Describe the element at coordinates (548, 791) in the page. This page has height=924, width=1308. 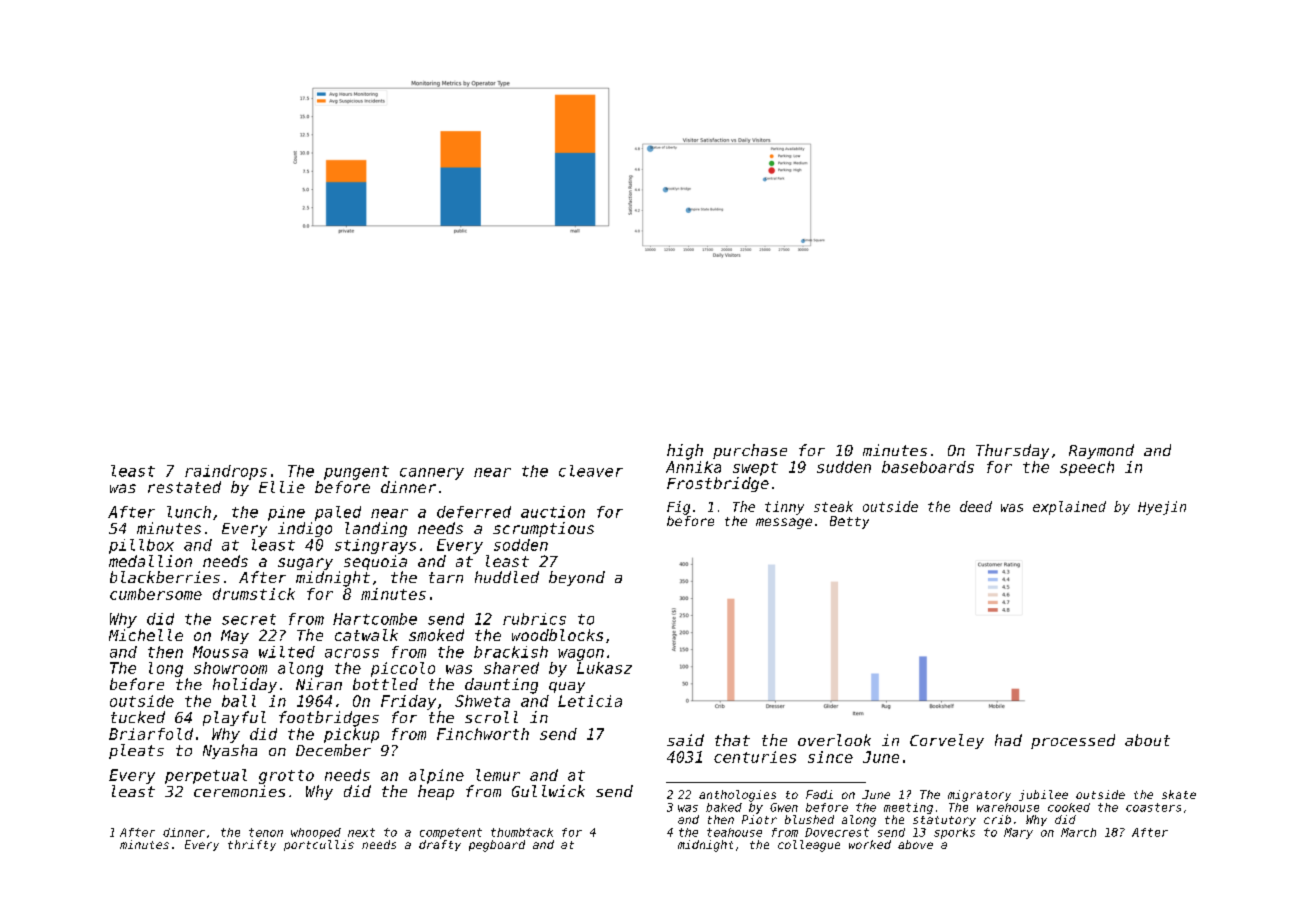
I see `Gullwick` at that location.
